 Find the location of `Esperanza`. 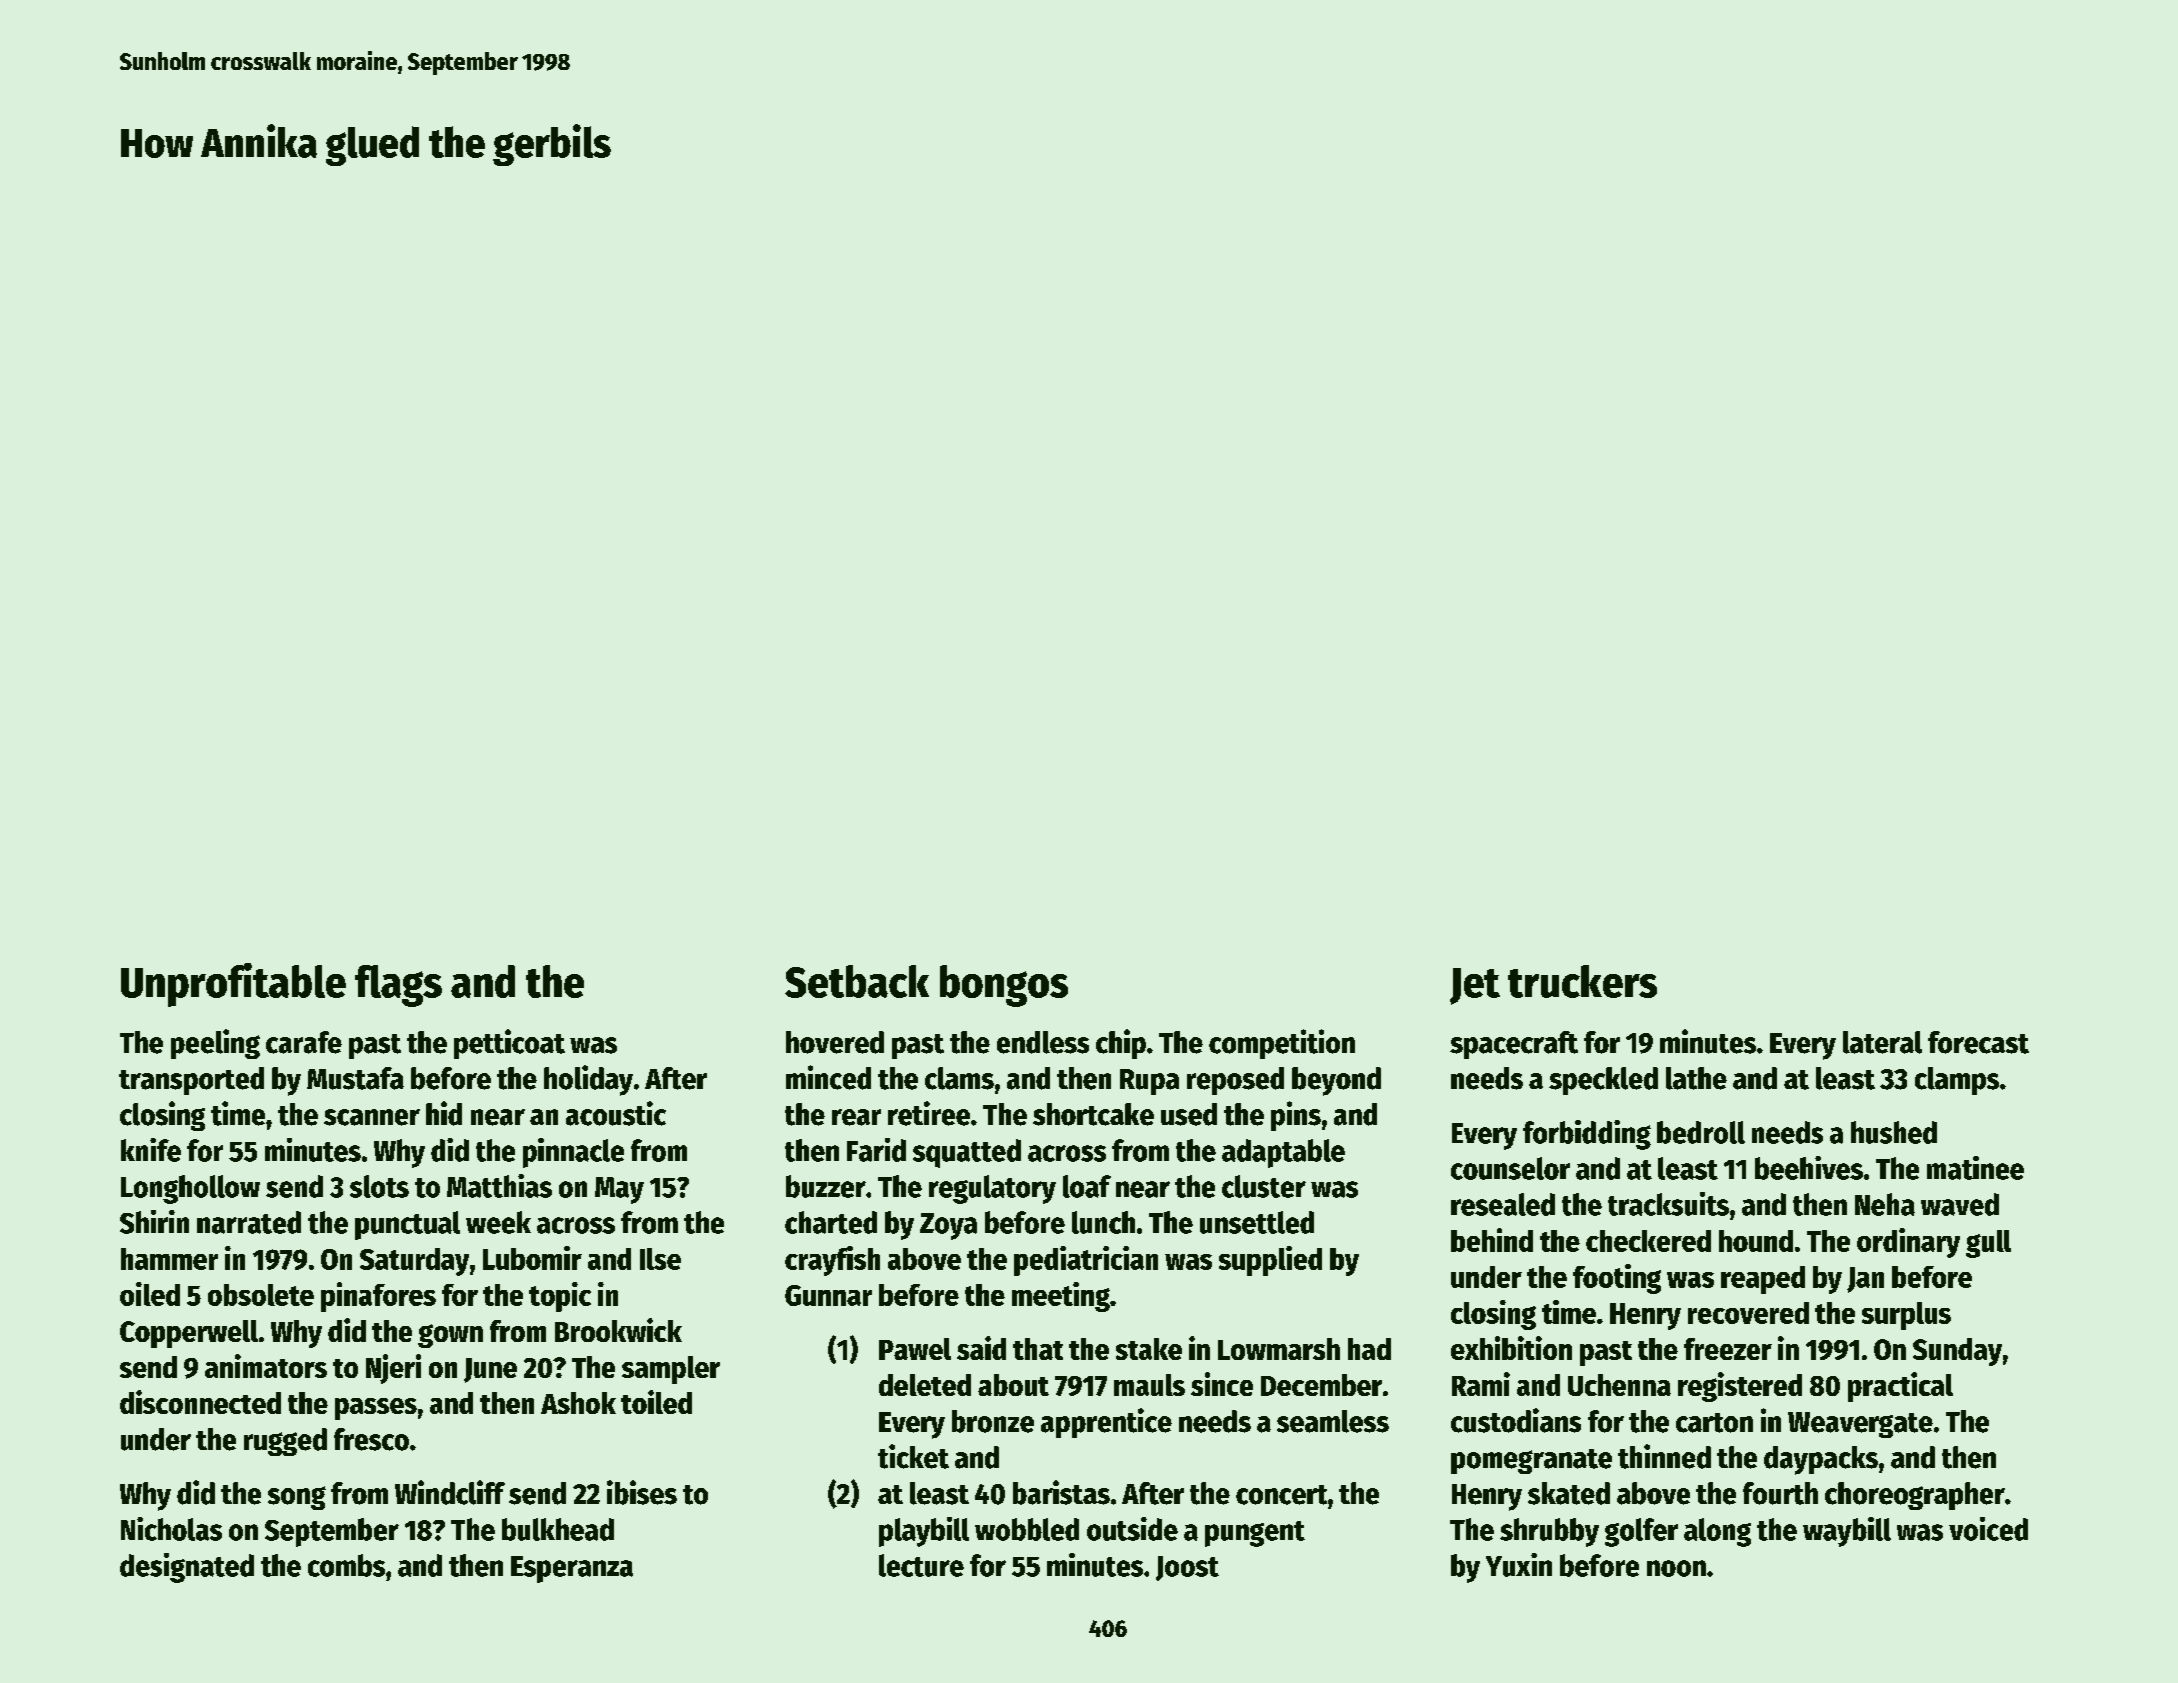

Esperanza is located at coordinates (572, 1569).
